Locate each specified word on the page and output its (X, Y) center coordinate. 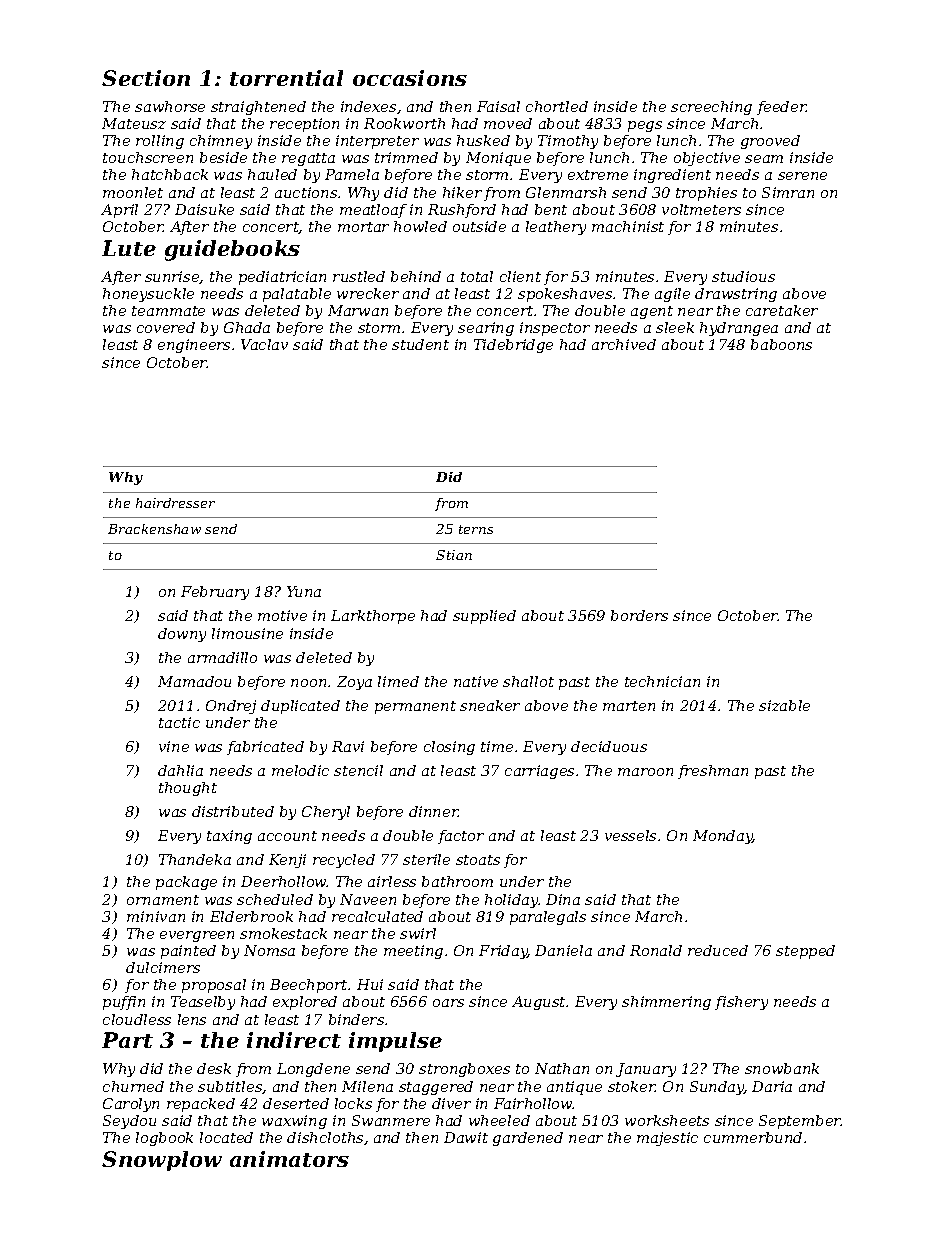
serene (802, 176)
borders (639, 615)
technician (662, 681)
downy (182, 635)
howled (420, 226)
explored (305, 1003)
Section (146, 78)
